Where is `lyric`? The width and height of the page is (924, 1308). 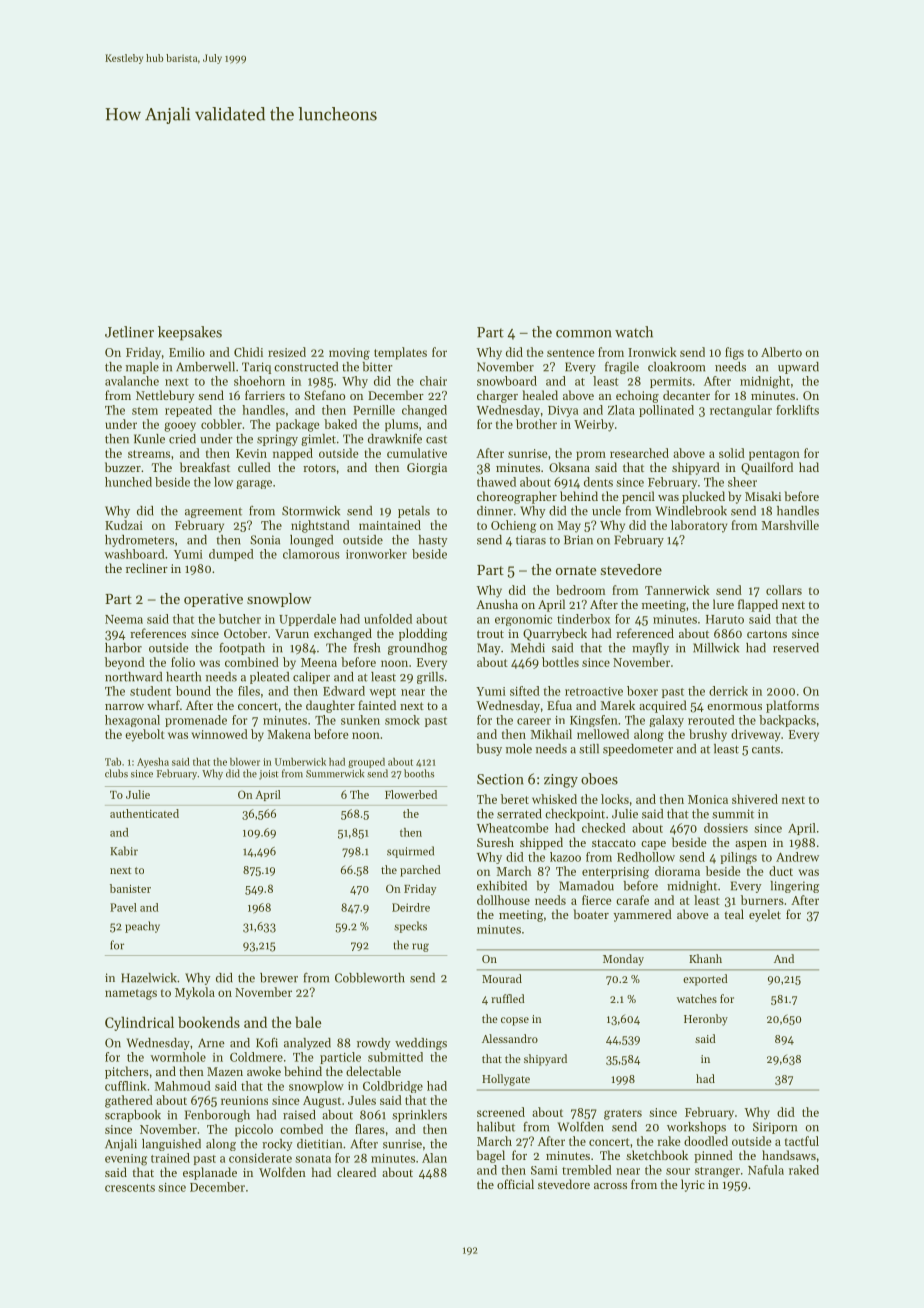
lyric is located at coordinates (693, 1185).
